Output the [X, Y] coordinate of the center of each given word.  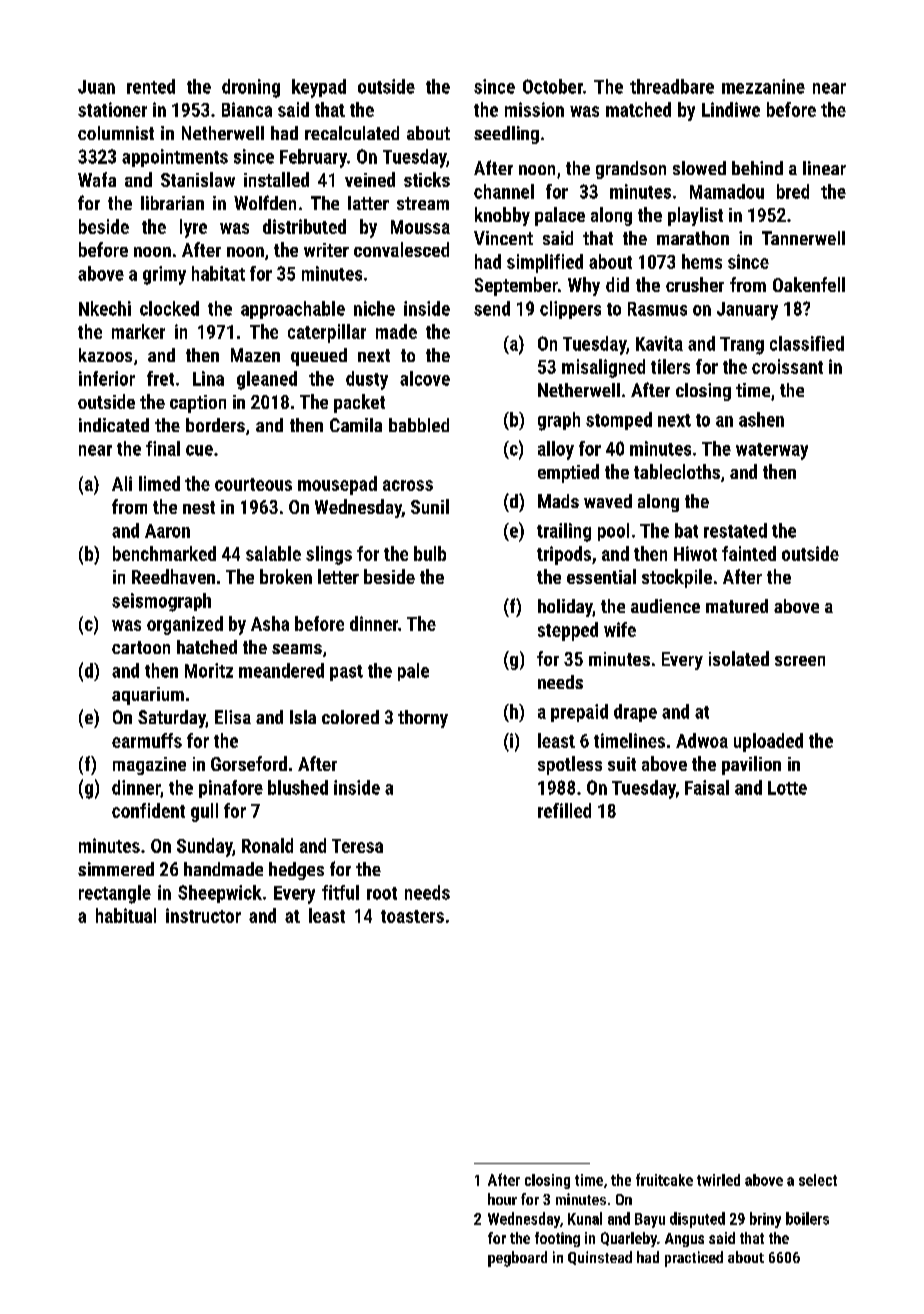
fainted [749, 553]
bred [793, 191]
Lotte [787, 788]
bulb [430, 553]
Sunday [204, 847]
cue [199, 450]
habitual [126, 915]
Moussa [420, 227]
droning [251, 88]
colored [350, 717]
